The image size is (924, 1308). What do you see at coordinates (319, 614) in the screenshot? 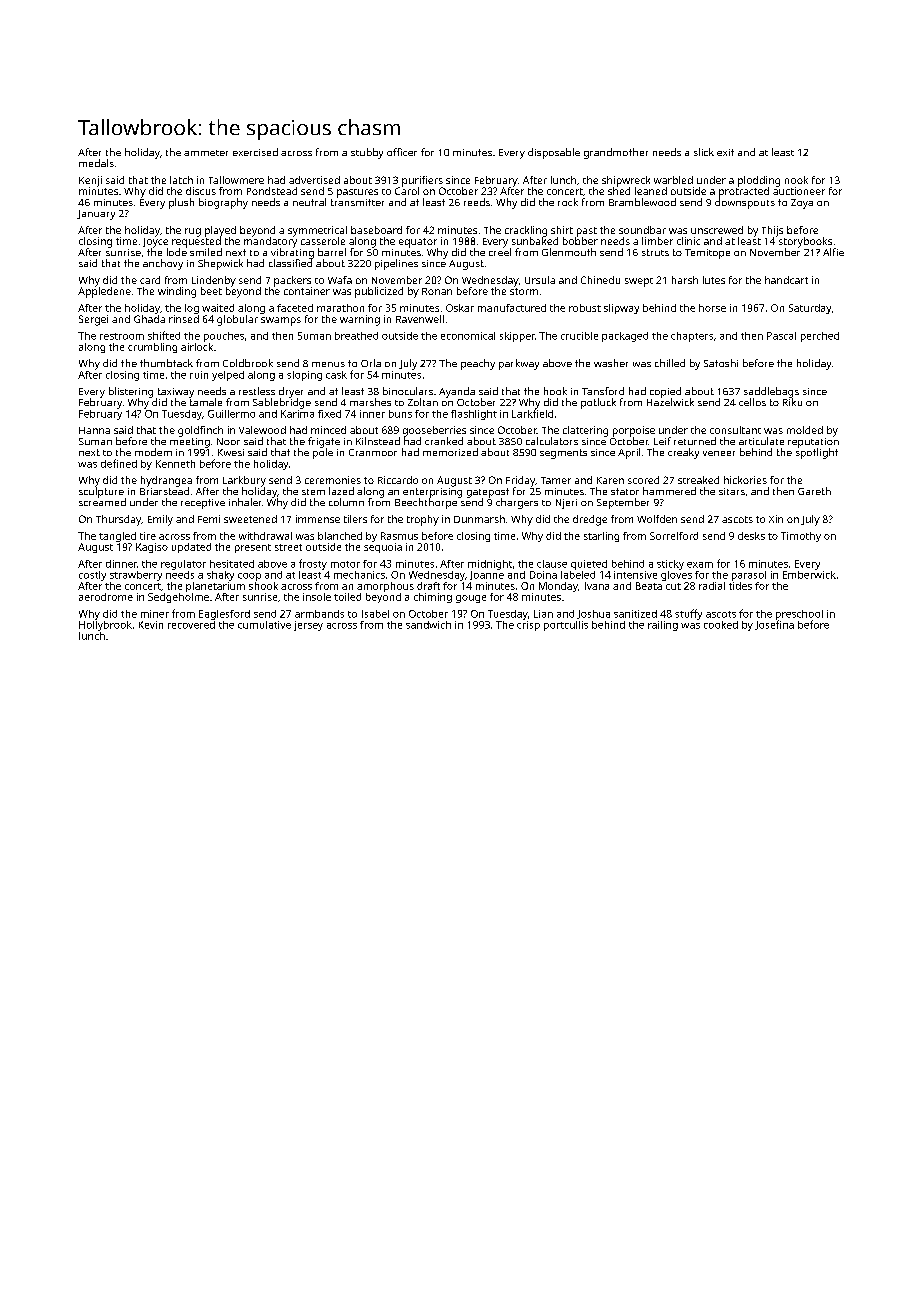
I see `armbands` at bounding box center [319, 614].
